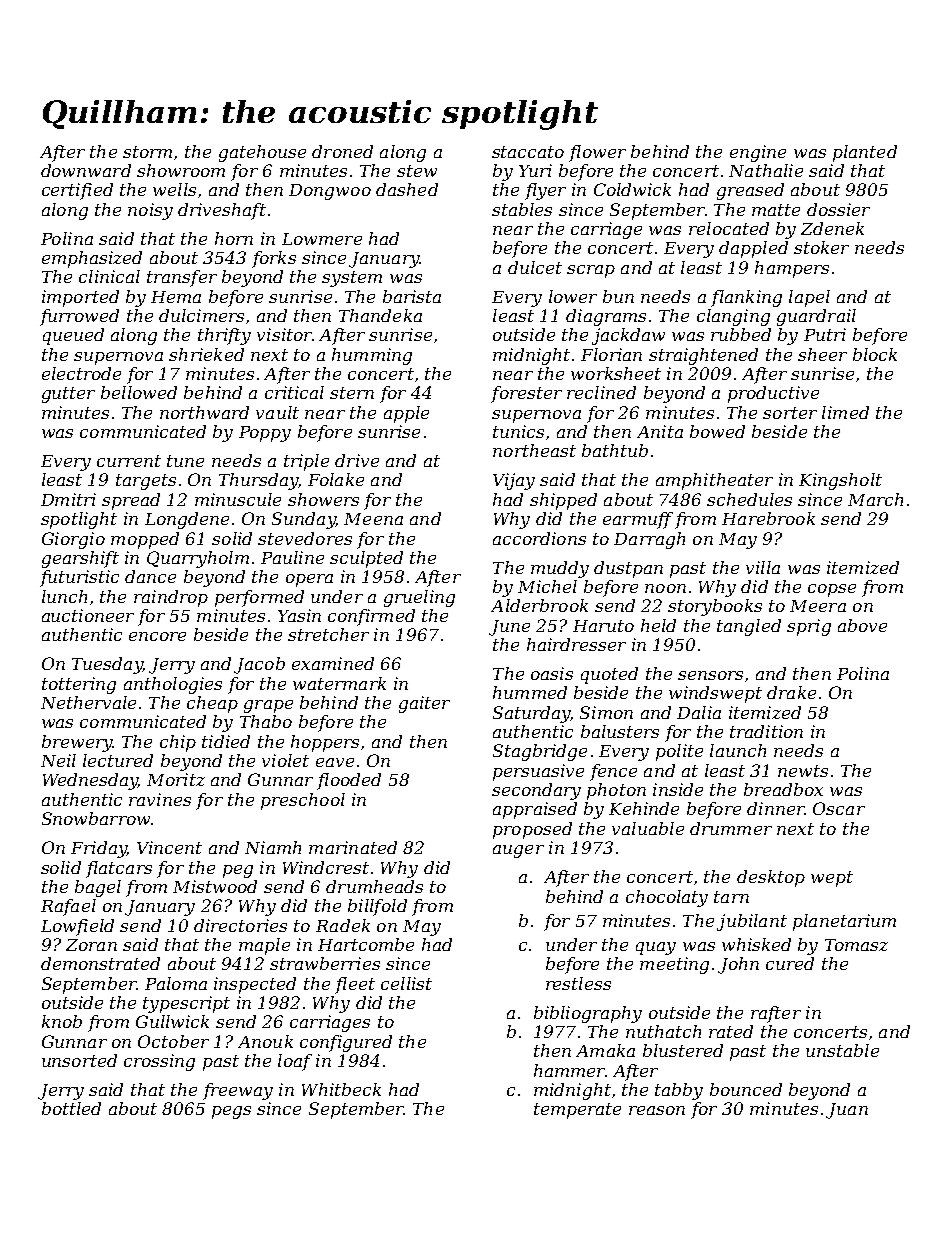 Image resolution: width=952 pixels, height=1233 pixels. I want to click on gaiter, so click(424, 704).
